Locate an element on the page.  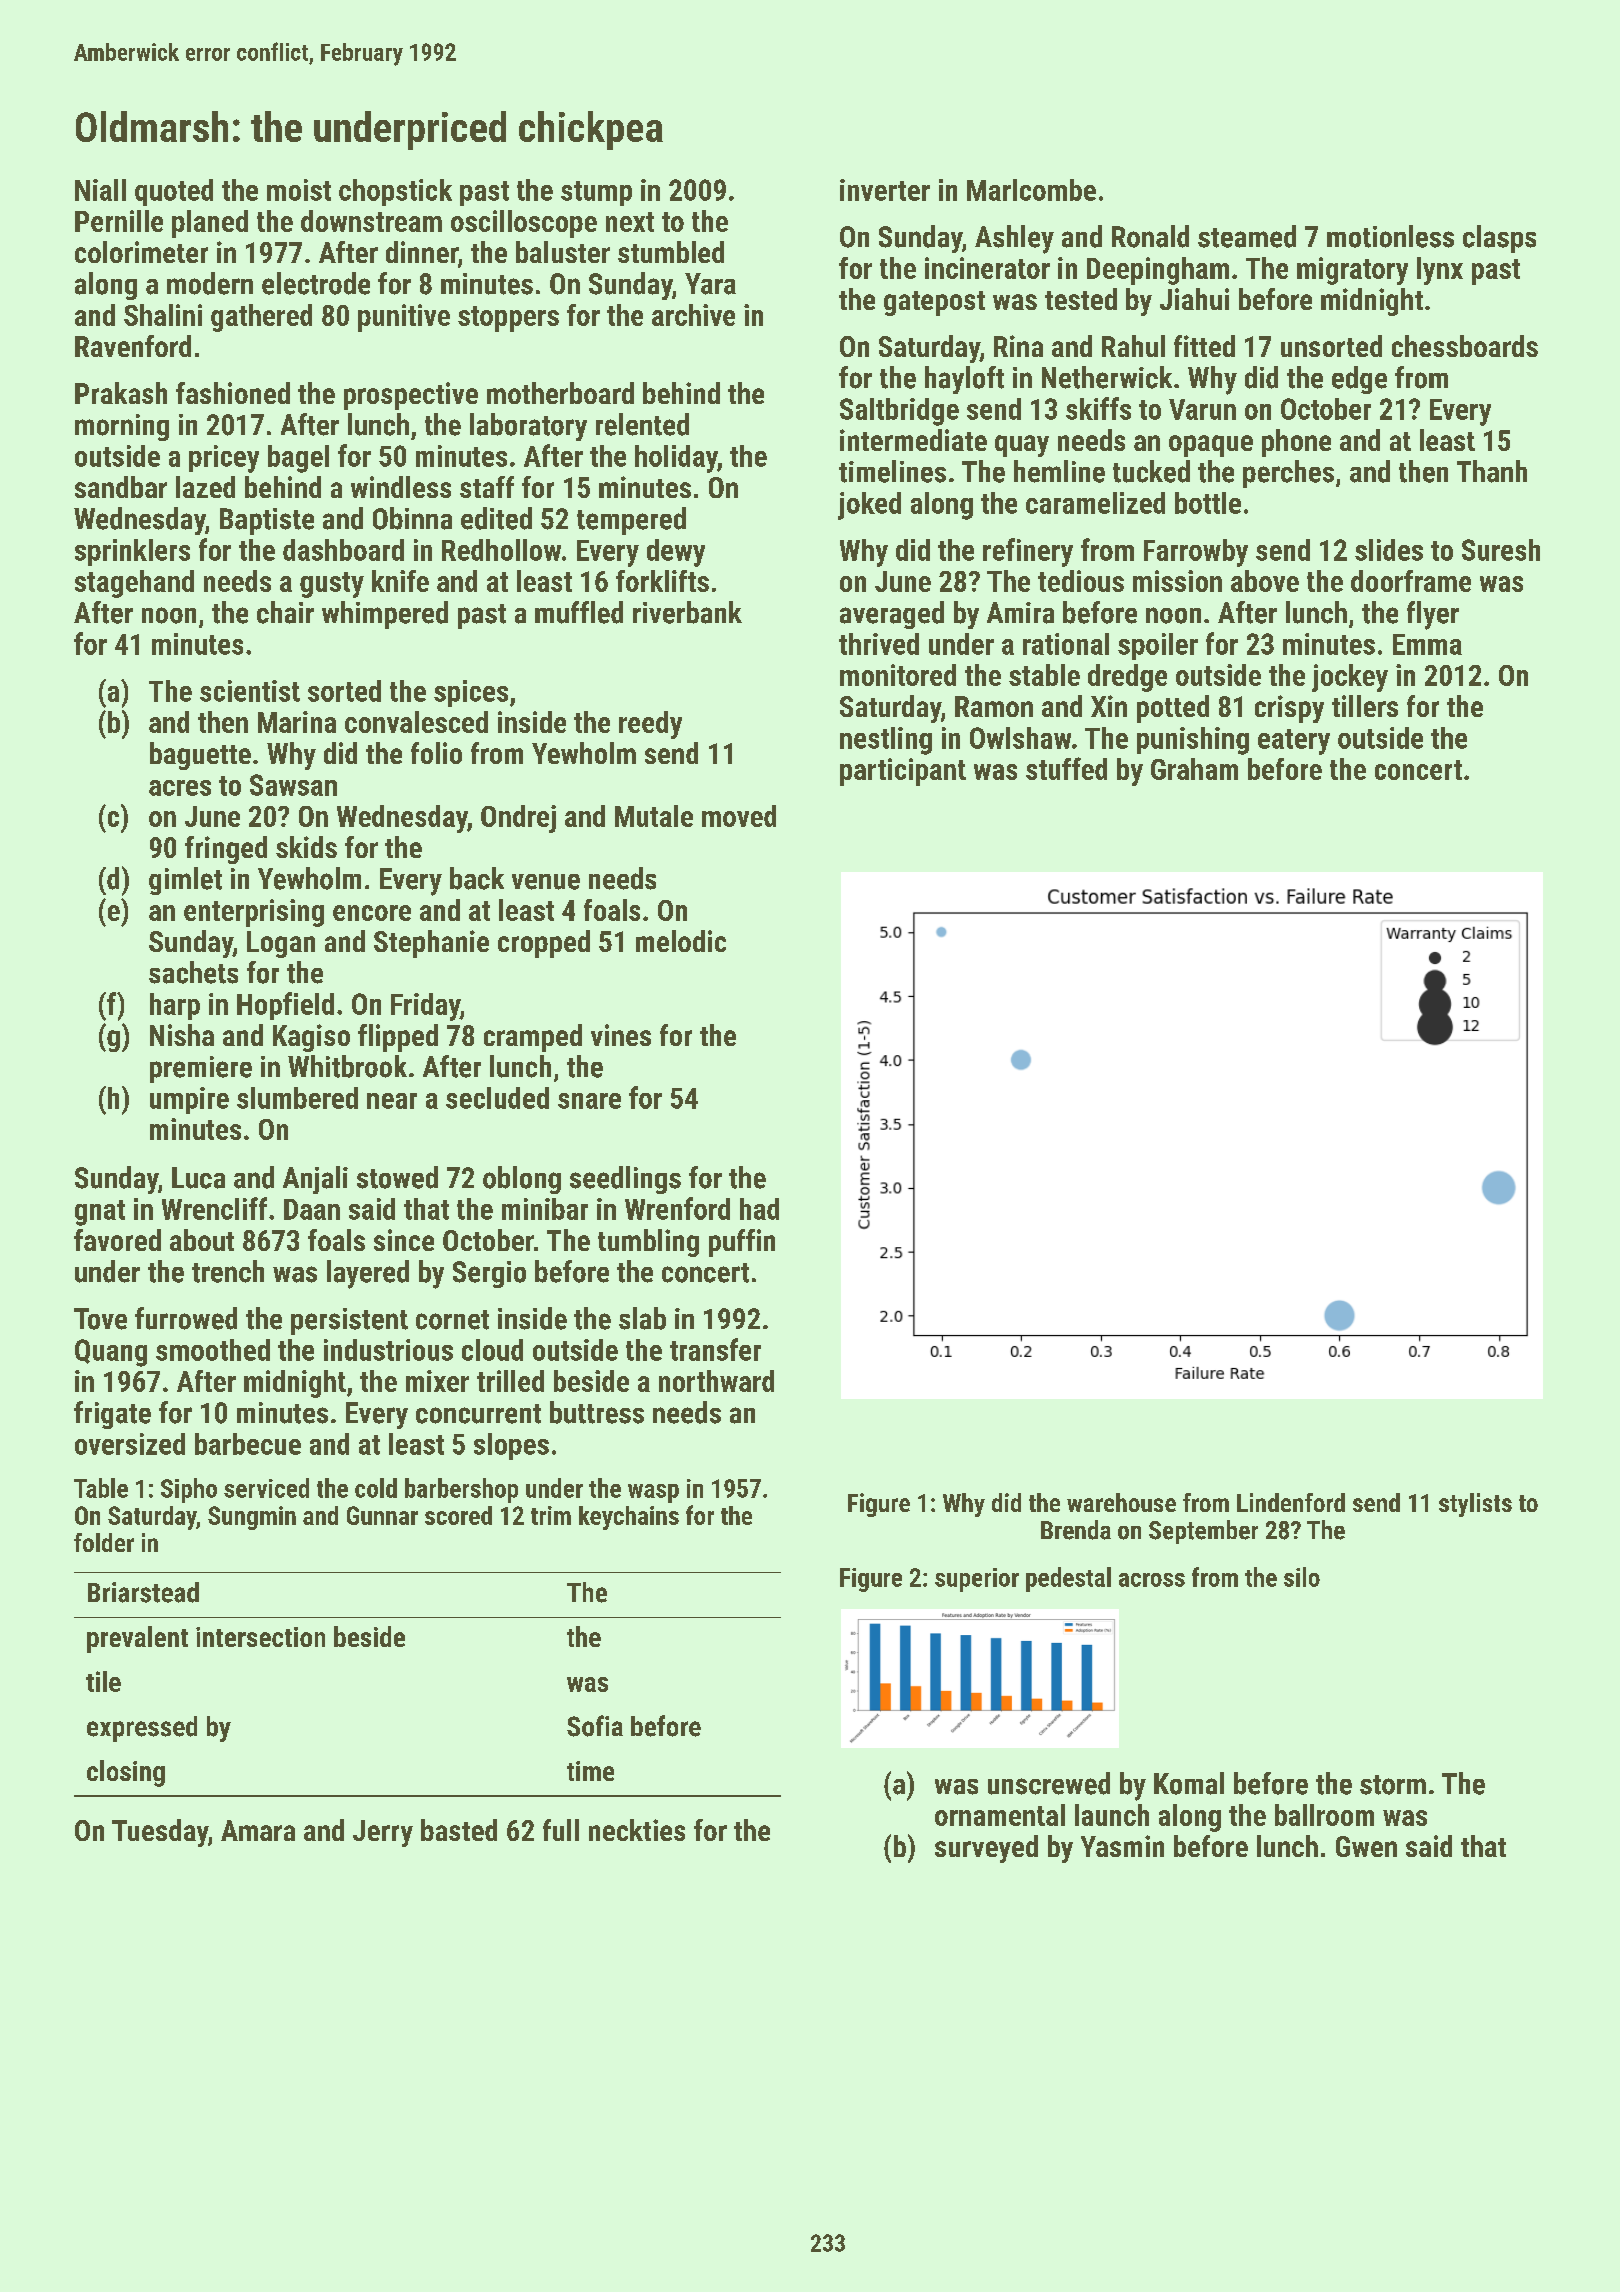
trench is located at coordinates (228, 1271).
